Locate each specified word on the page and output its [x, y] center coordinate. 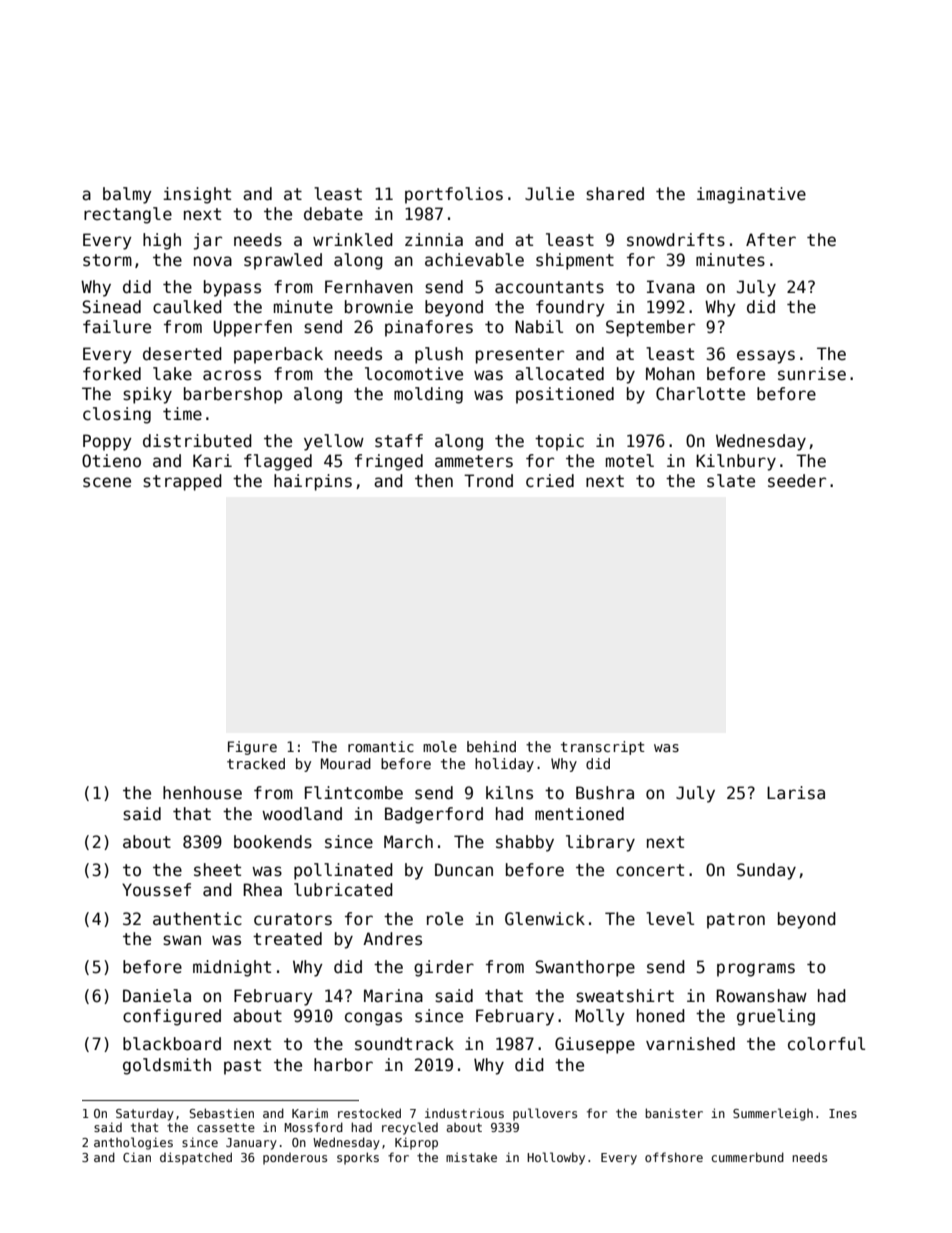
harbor [343, 1065]
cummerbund [747, 1157]
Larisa [796, 793]
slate [731, 481]
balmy [127, 195]
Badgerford [434, 815]
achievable [474, 260]
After [771, 240]
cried [550, 481]
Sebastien [221, 1113]
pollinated [343, 871]
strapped [182, 482]
